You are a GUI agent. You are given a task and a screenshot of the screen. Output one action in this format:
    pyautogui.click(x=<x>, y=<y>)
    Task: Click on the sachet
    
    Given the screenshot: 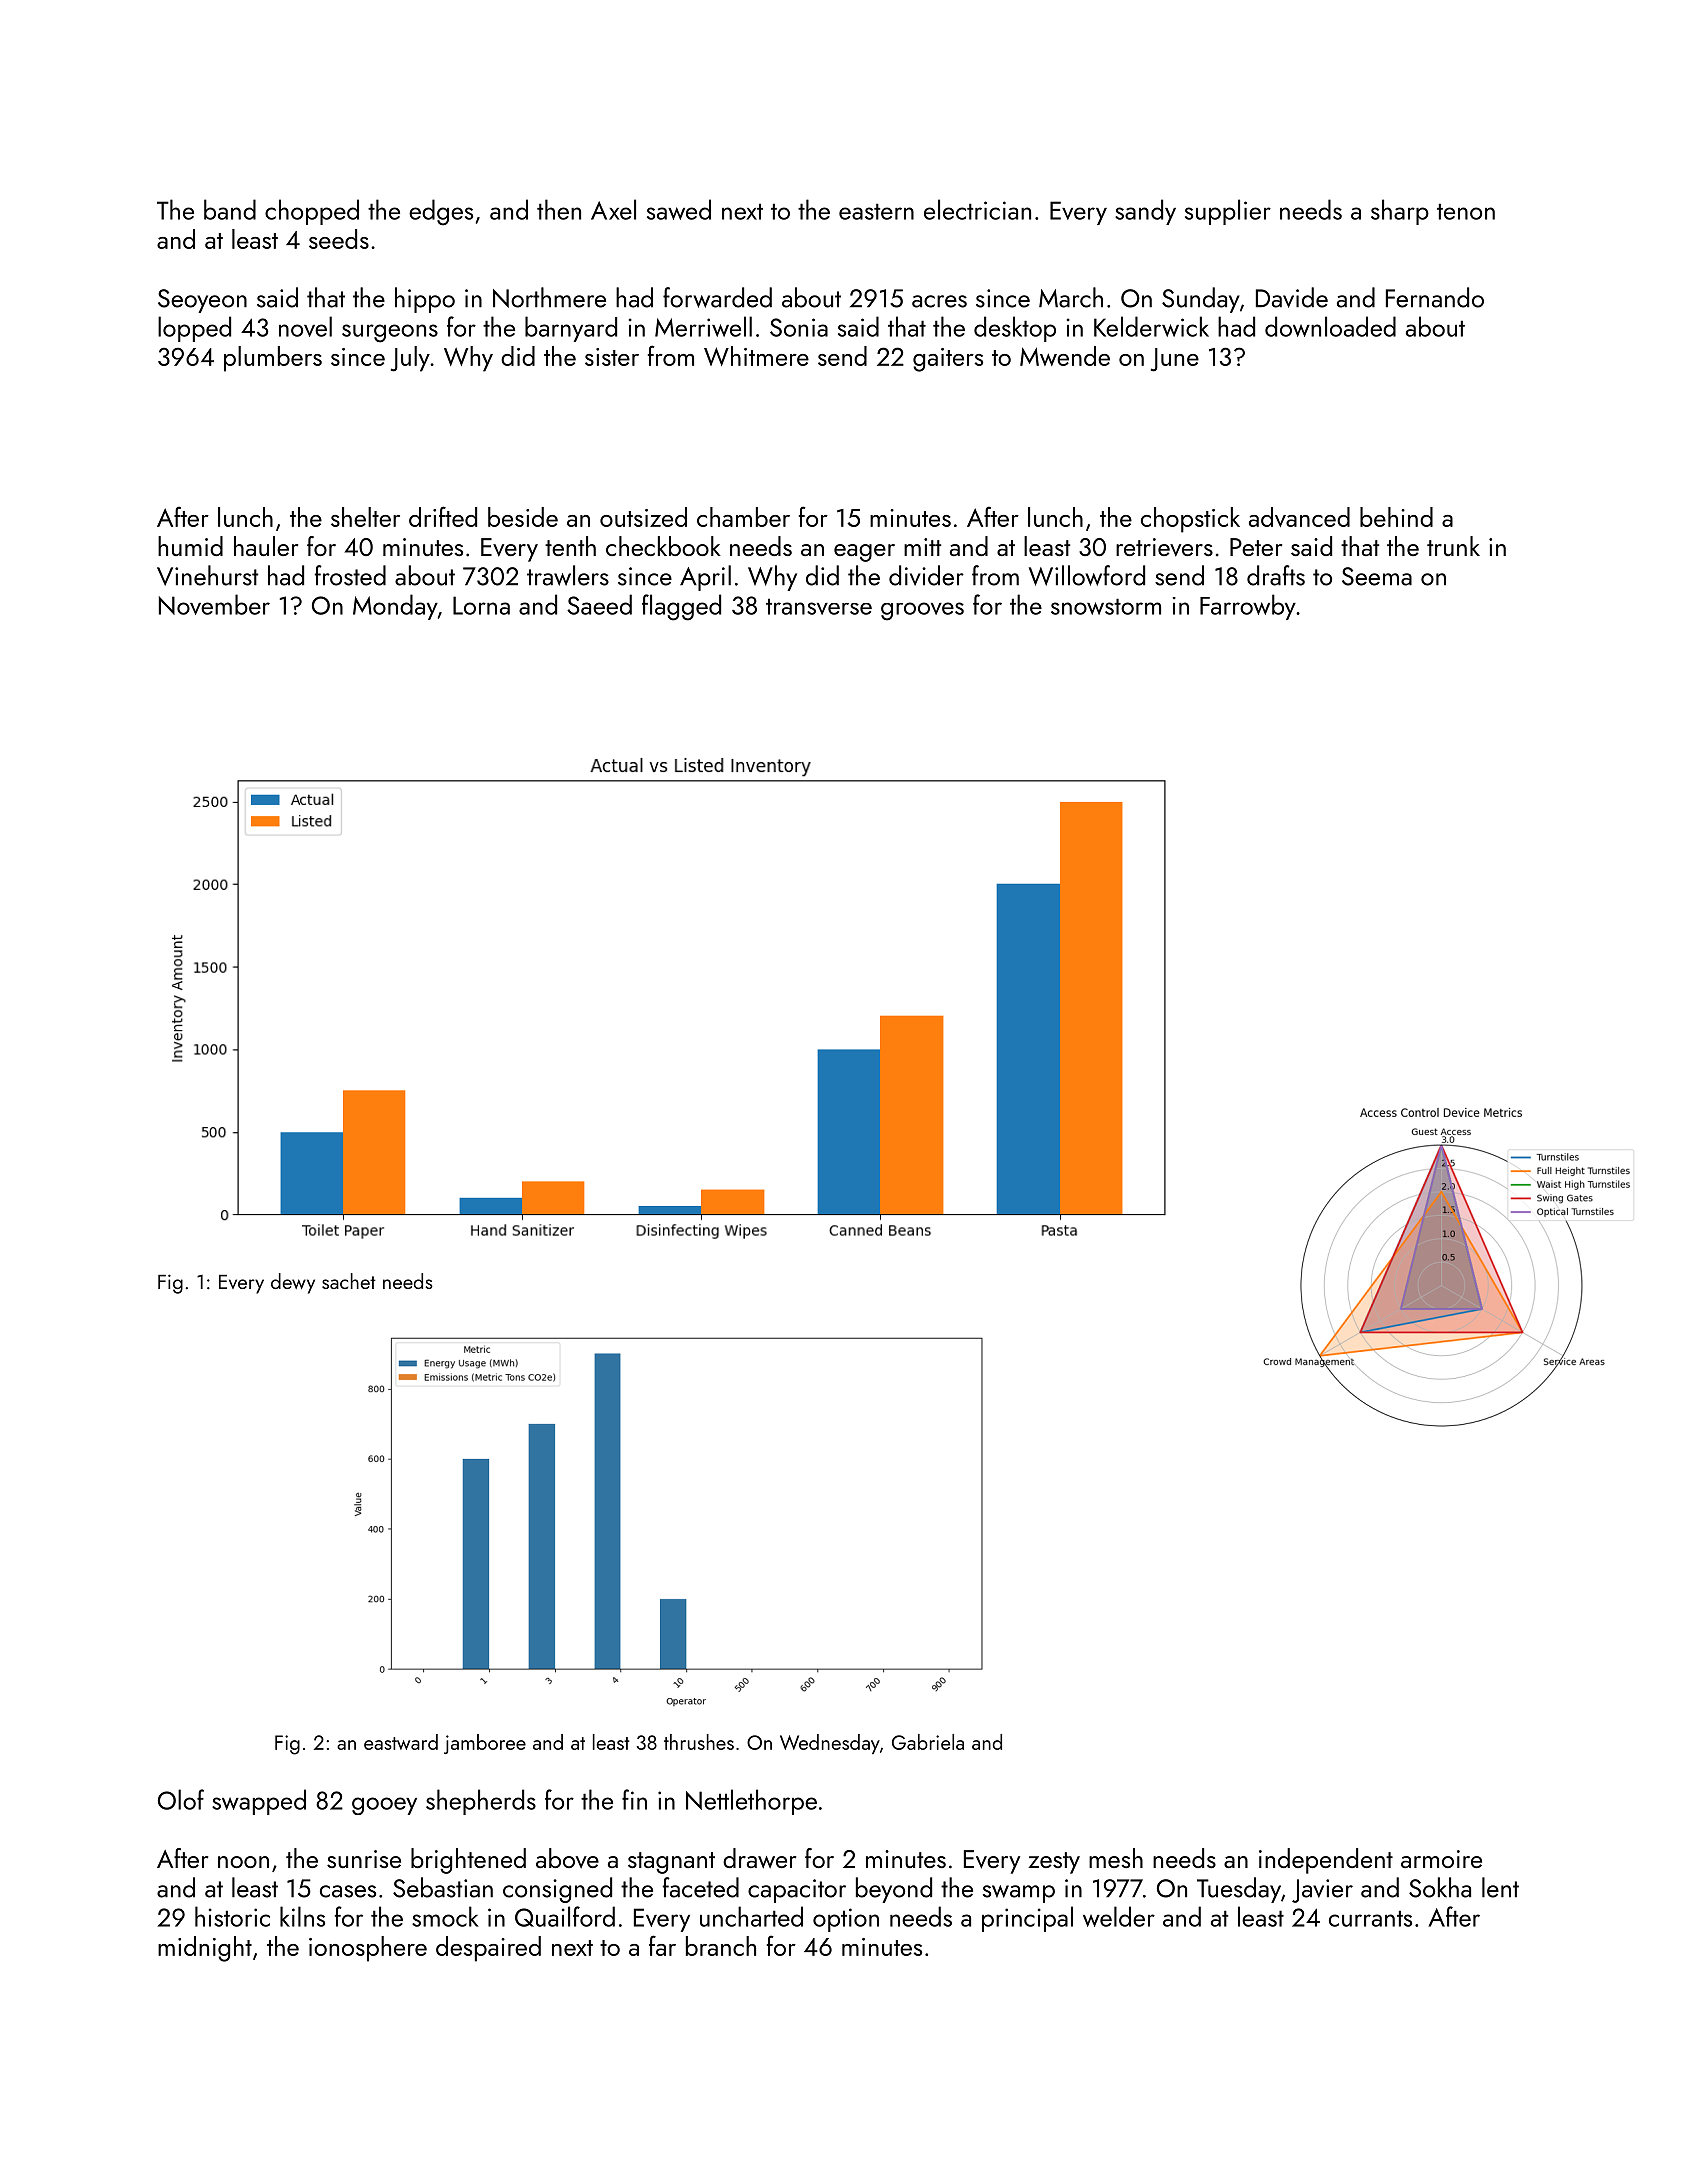 What is the action you would take?
    pyautogui.click(x=349, y=1281)
